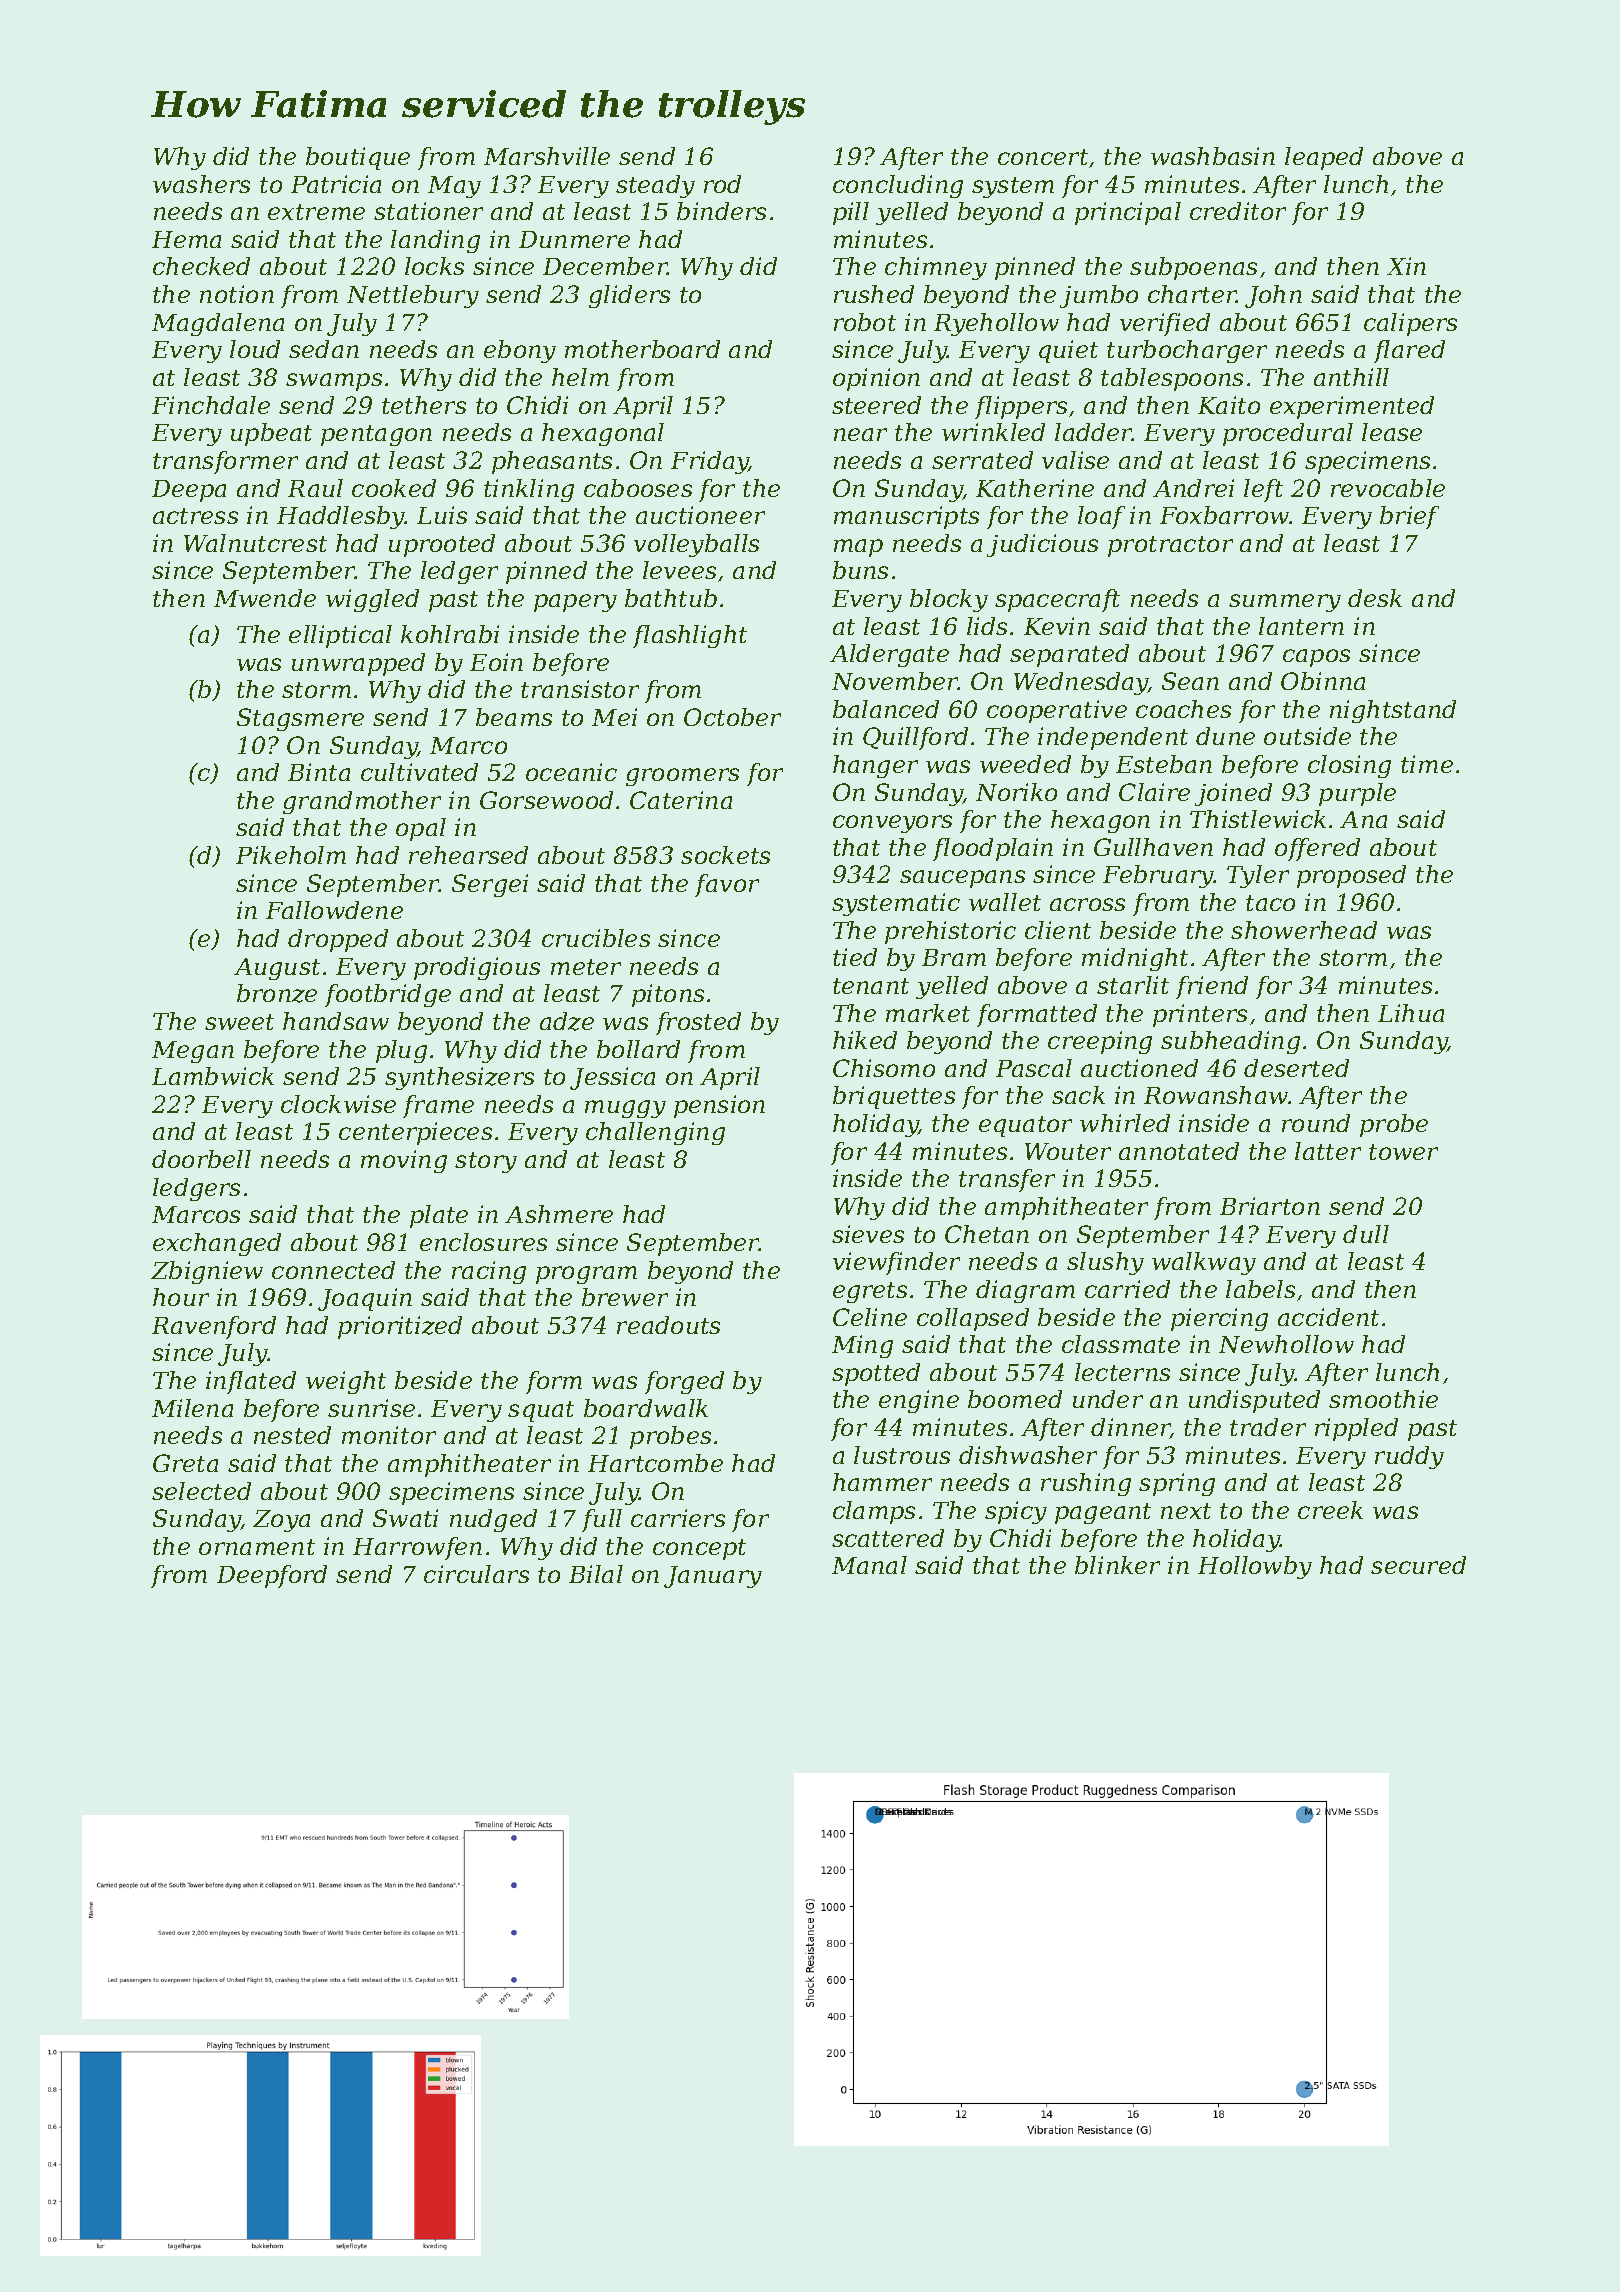 Image resolution: width=1620 pixels, height=2292 pixels. I want to click on actress, so click(195, 516).
